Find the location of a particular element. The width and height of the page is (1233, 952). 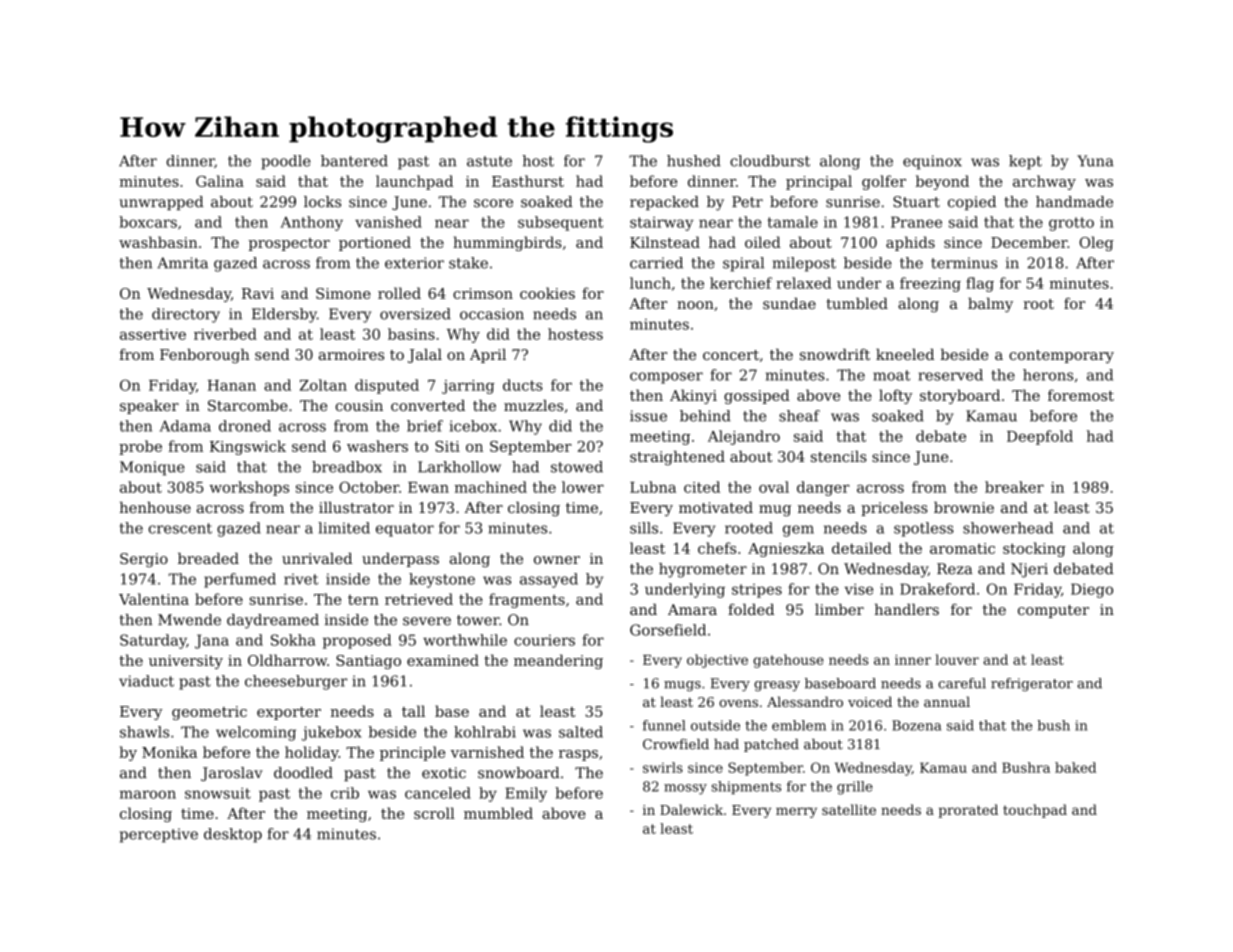

kerchief is located at coordinates (741, 283).
